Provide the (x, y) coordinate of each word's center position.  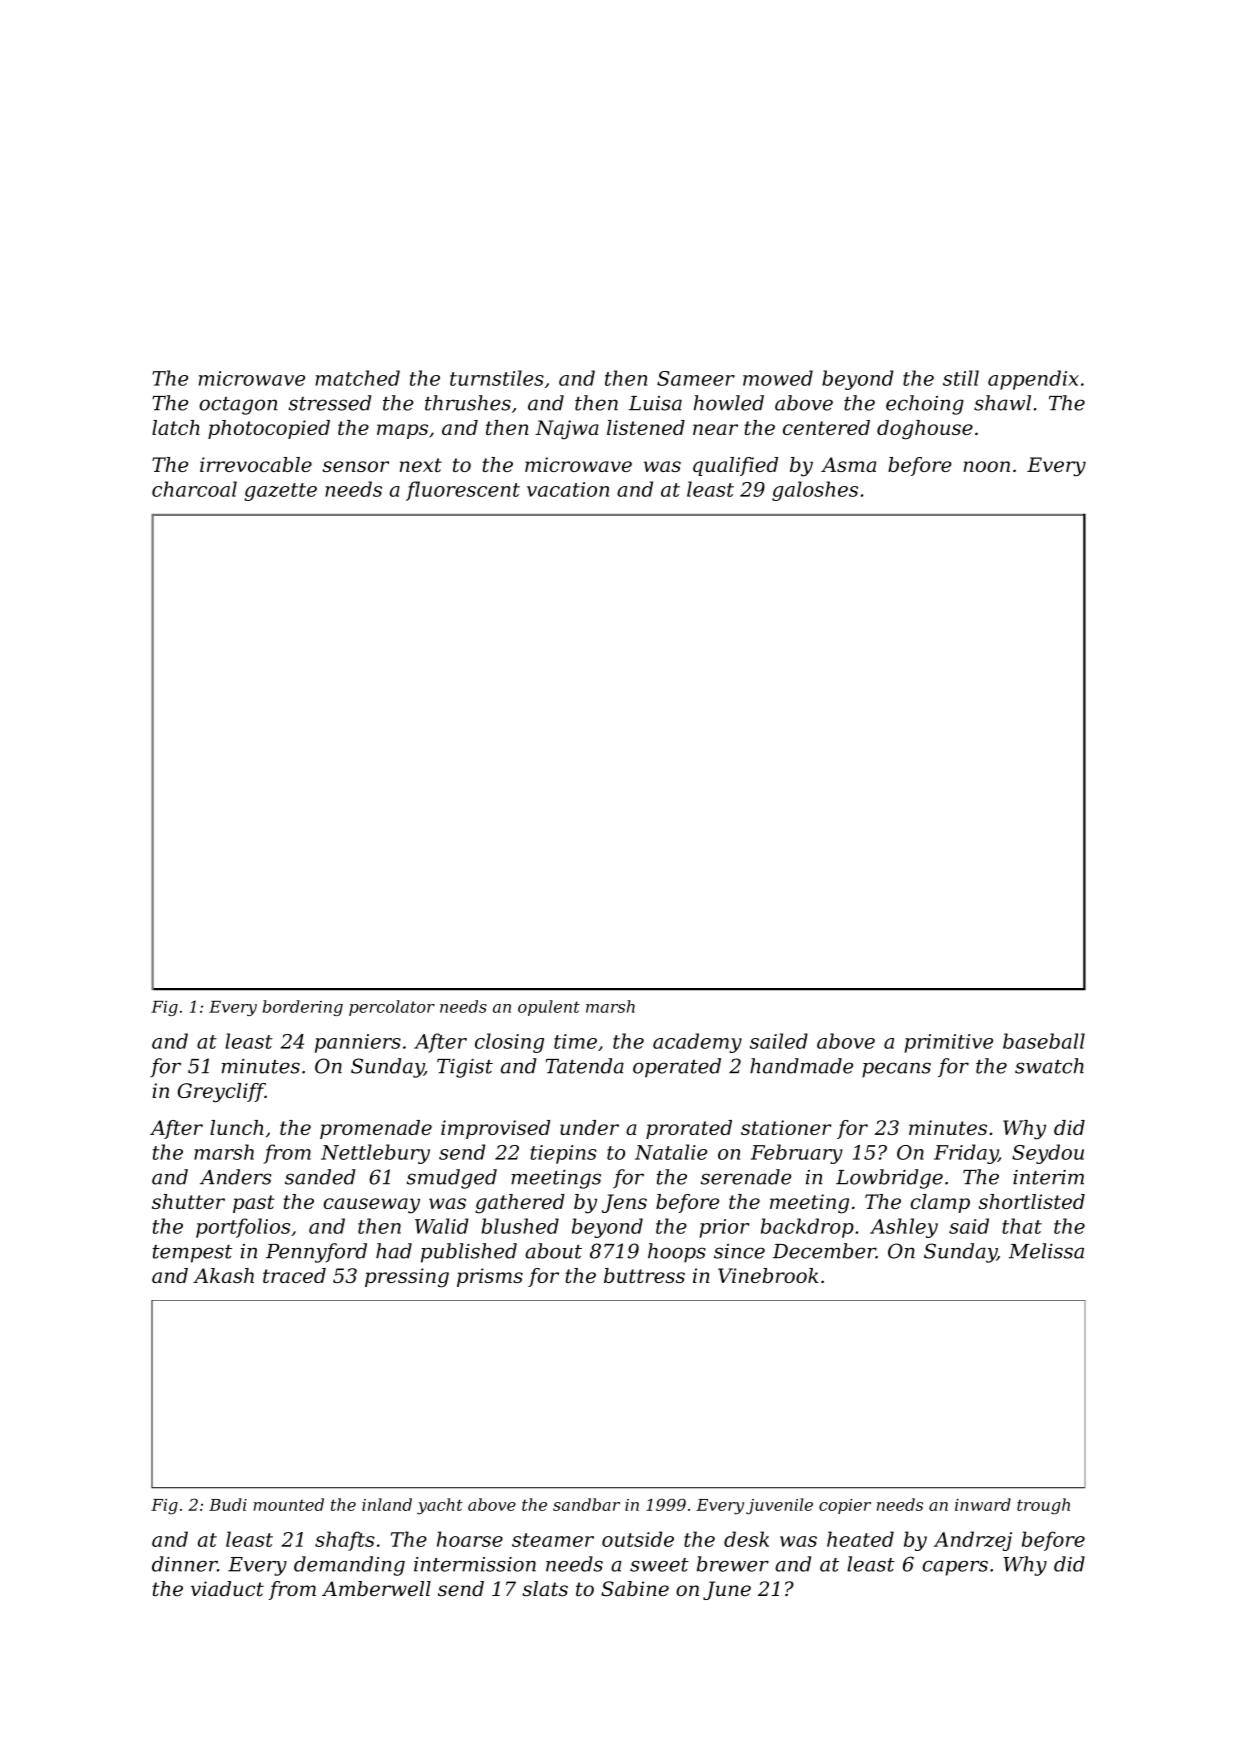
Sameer (696, 378)
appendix (1033, 380)
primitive (948, 1043)
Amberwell (376, 1589)
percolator (392, 1008)
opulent (549, 1008)
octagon (238, 406)
